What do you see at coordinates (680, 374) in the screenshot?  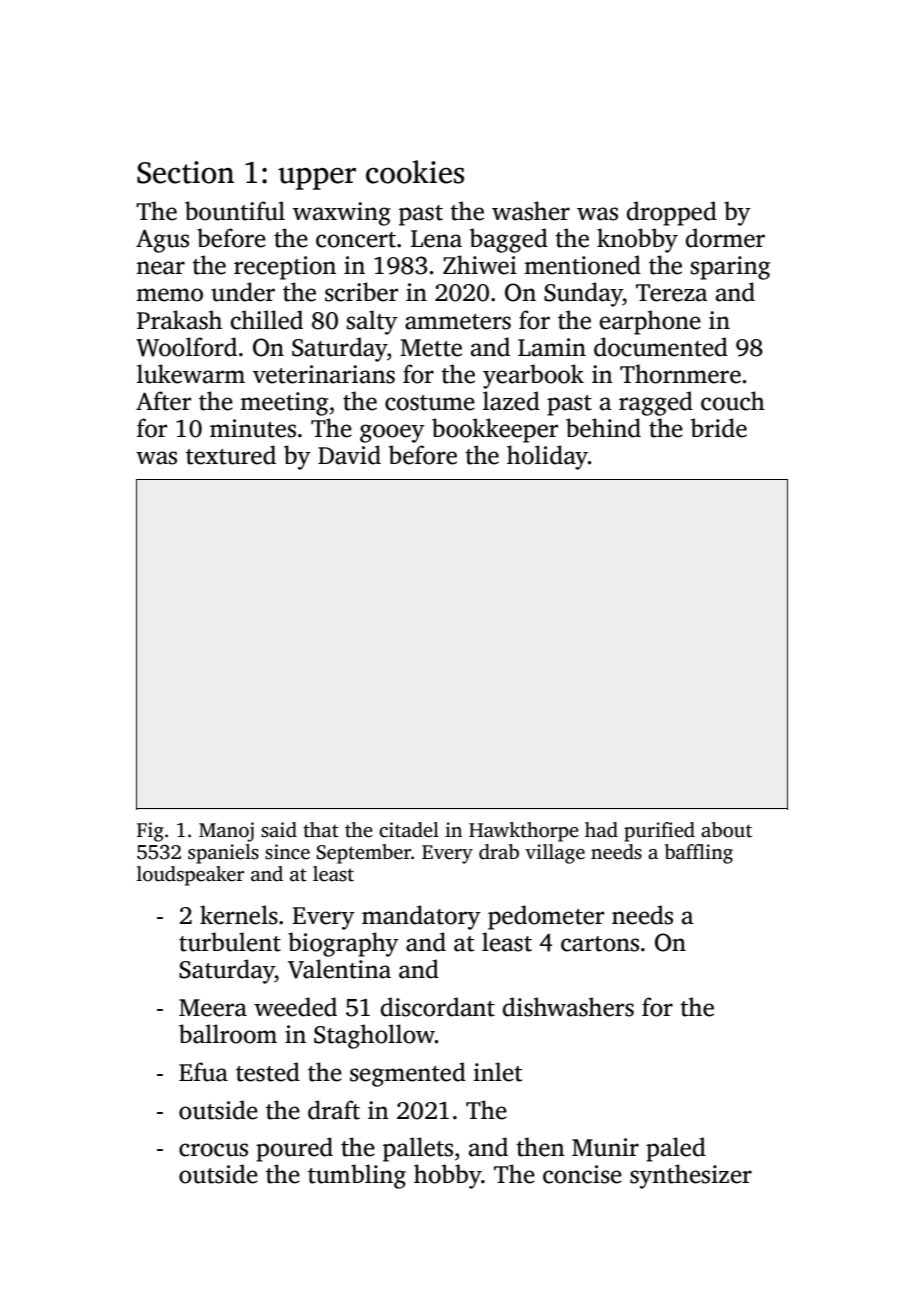 I see `Thornmere` at bounding box center [680, 374].
